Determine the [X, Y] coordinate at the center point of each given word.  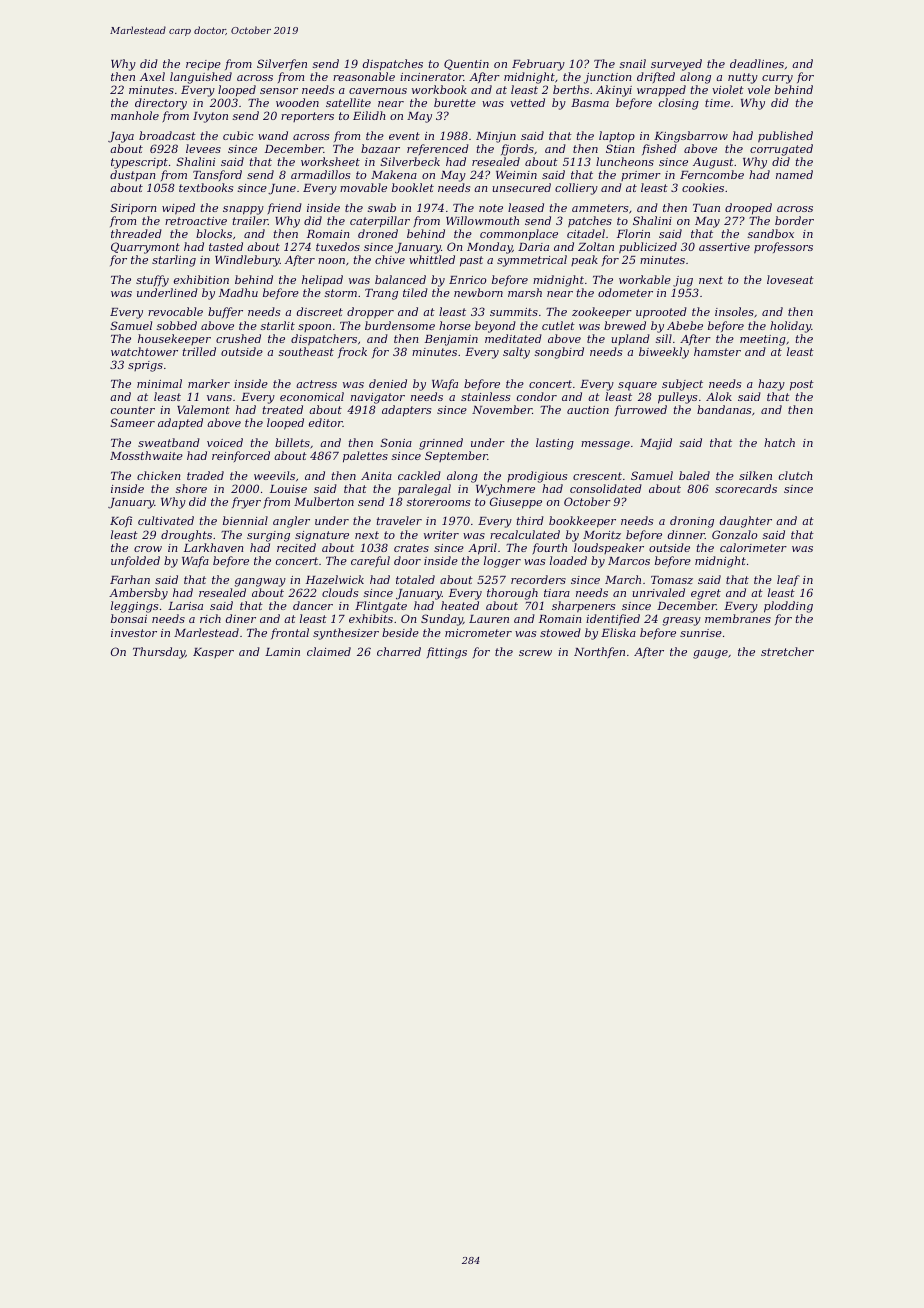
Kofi [121, 521]
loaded [568, 560]
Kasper [213, 653]
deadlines [757, 63]
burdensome [400, 325]
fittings [447, 653]
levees [203, 148]
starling [174, 261]
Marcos [629, 561]
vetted [527, 102]
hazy [771, 385]
